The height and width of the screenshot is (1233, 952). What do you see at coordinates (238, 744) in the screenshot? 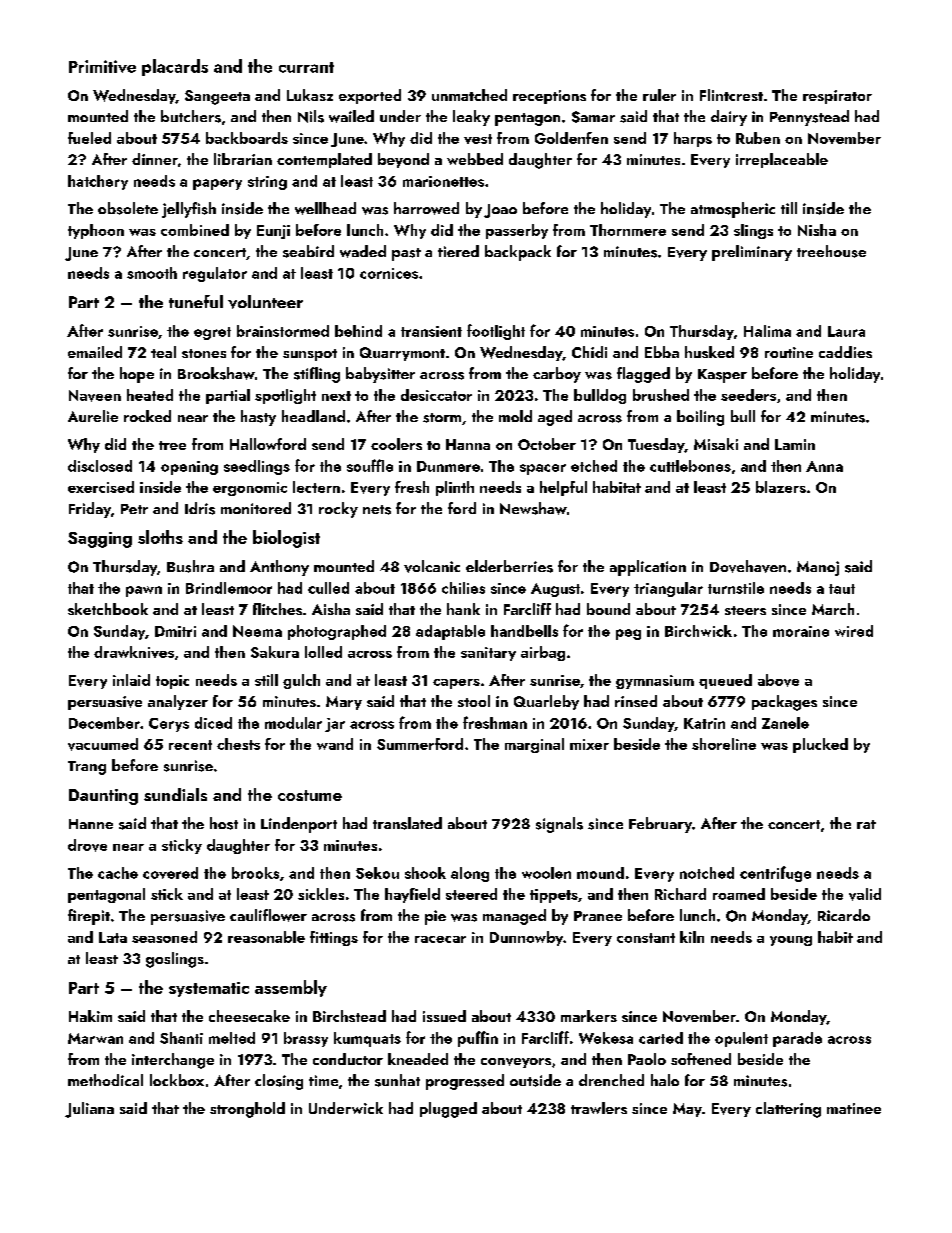
I see `chests` at bounding box center [238, 744].
